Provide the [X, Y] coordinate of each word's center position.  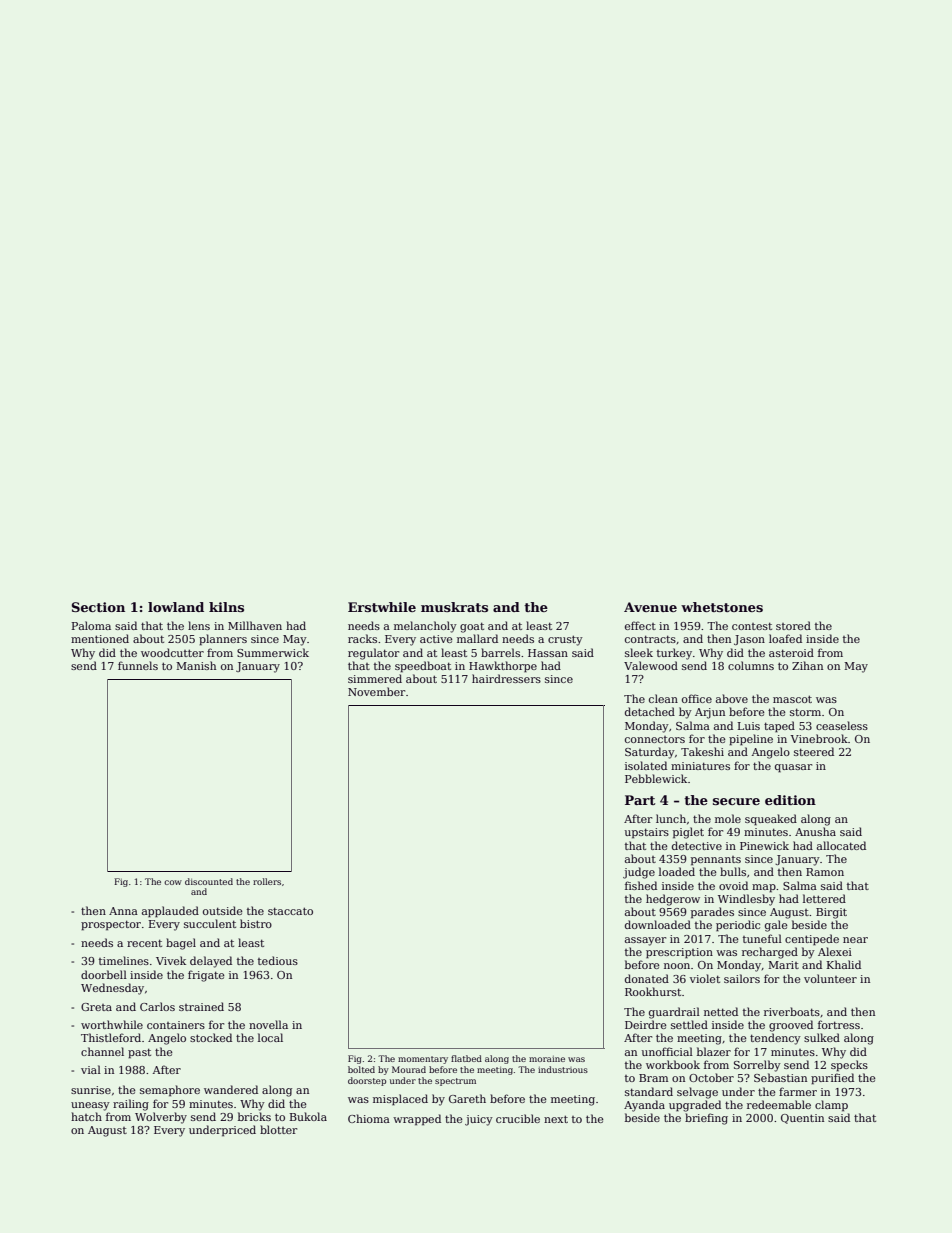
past [139, 1053]
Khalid [844, 964]
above [732, 698]
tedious [278, 960]
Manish [196, 665]
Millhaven [255, 625]
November [376, 691]
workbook [673, 1064]
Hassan [548, 653]
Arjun [710, 713]
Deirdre [646, 1024]
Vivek [171, 960]
